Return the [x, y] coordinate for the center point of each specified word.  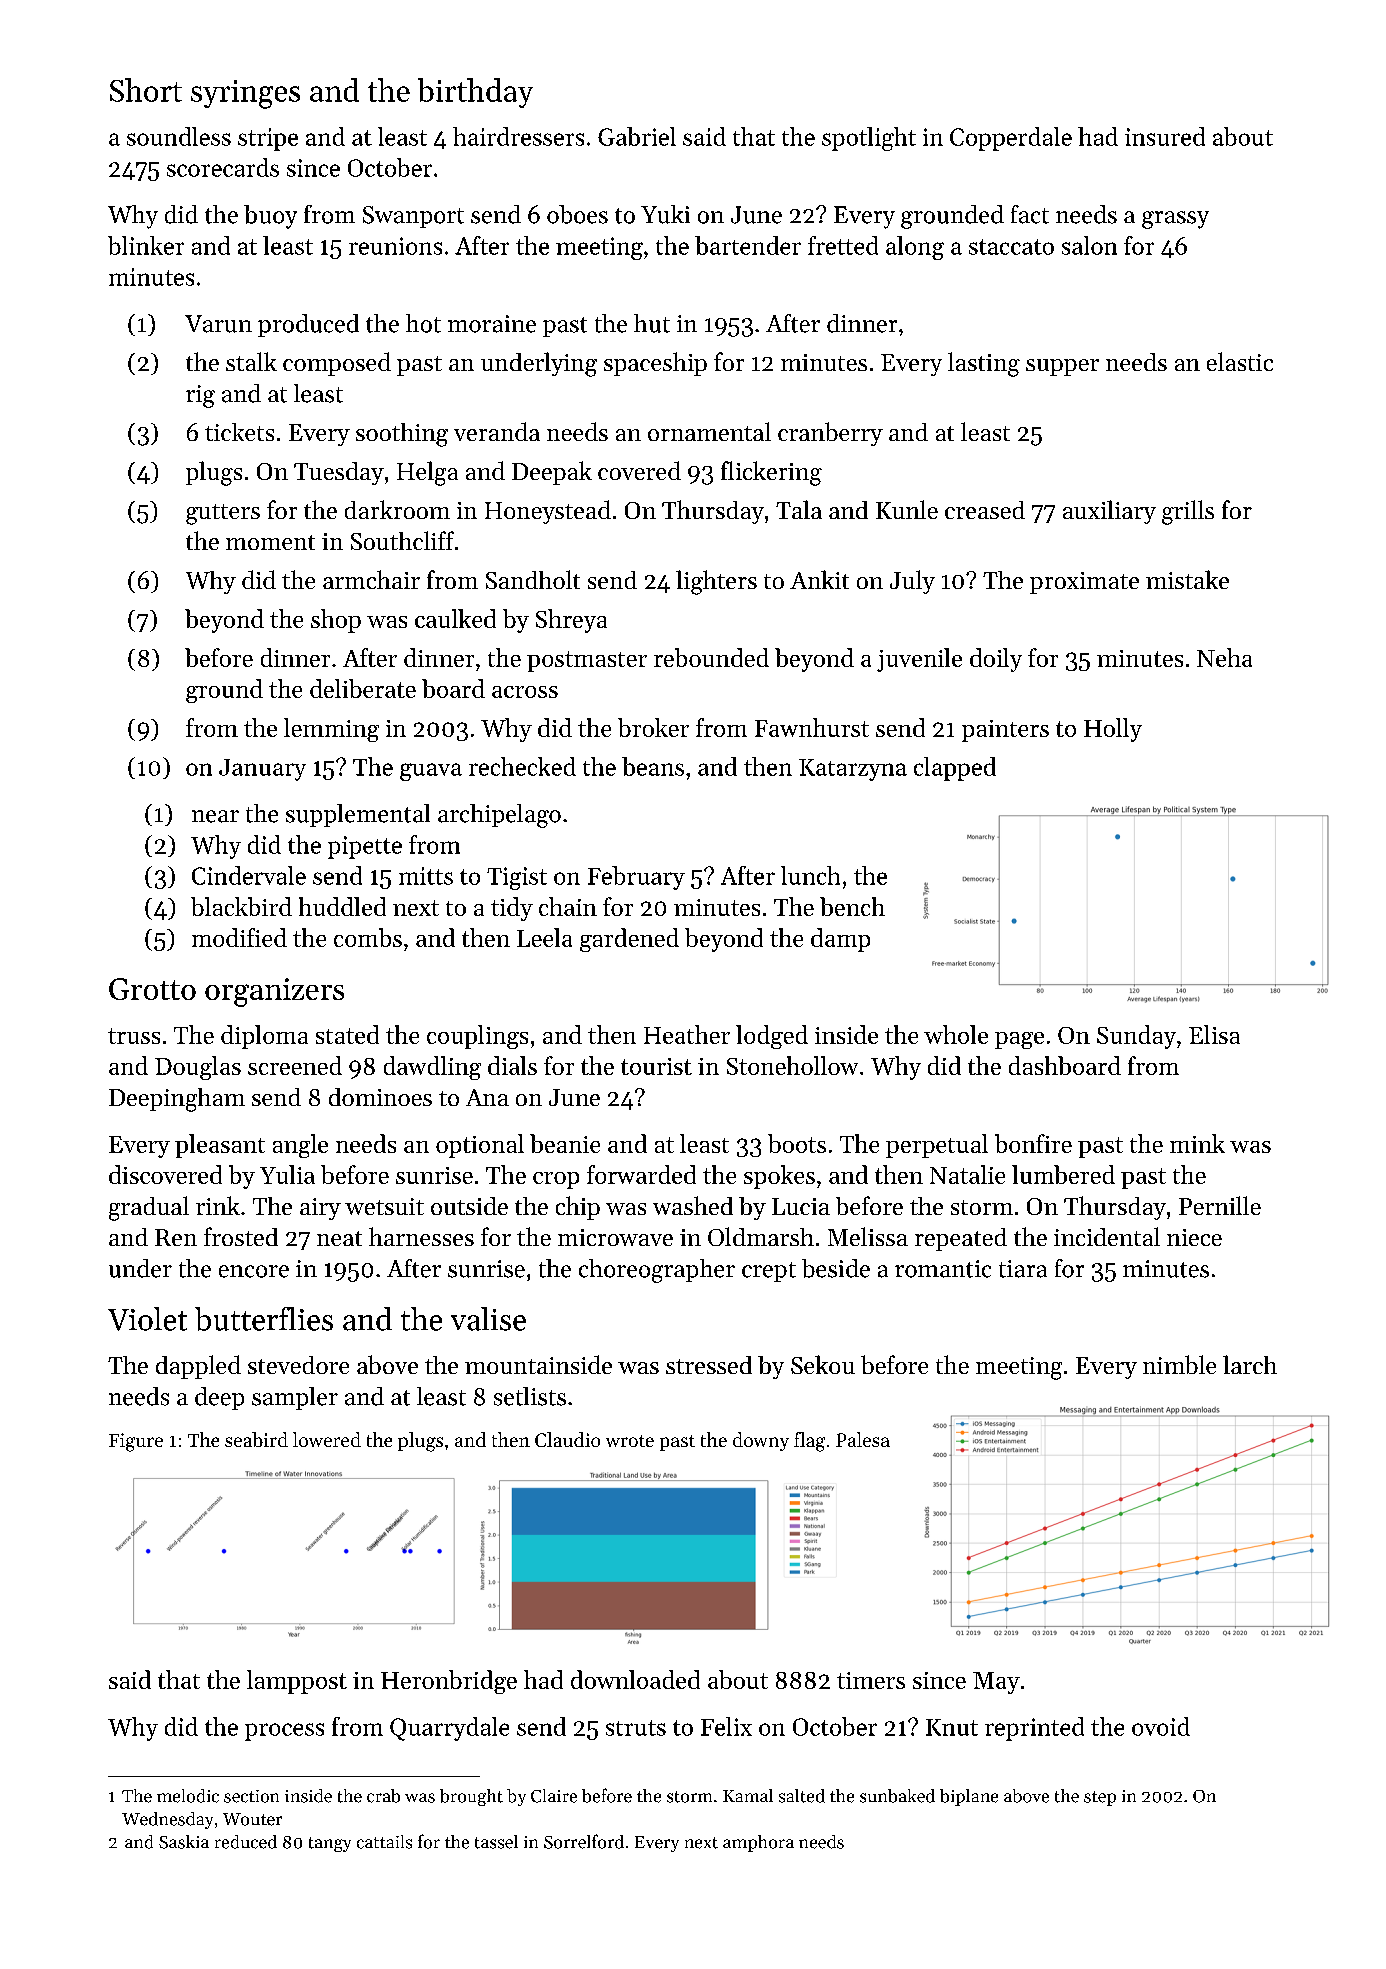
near [215, 816]
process [284, 1732]
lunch [810, 875]
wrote [630, 1441]
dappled [198, 1367]
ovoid [1161, 1726]
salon [1089, 245]
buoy [270, 217]
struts [636, 1728]
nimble [1179, 1364]
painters [1005, 731]
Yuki [665, 214]
